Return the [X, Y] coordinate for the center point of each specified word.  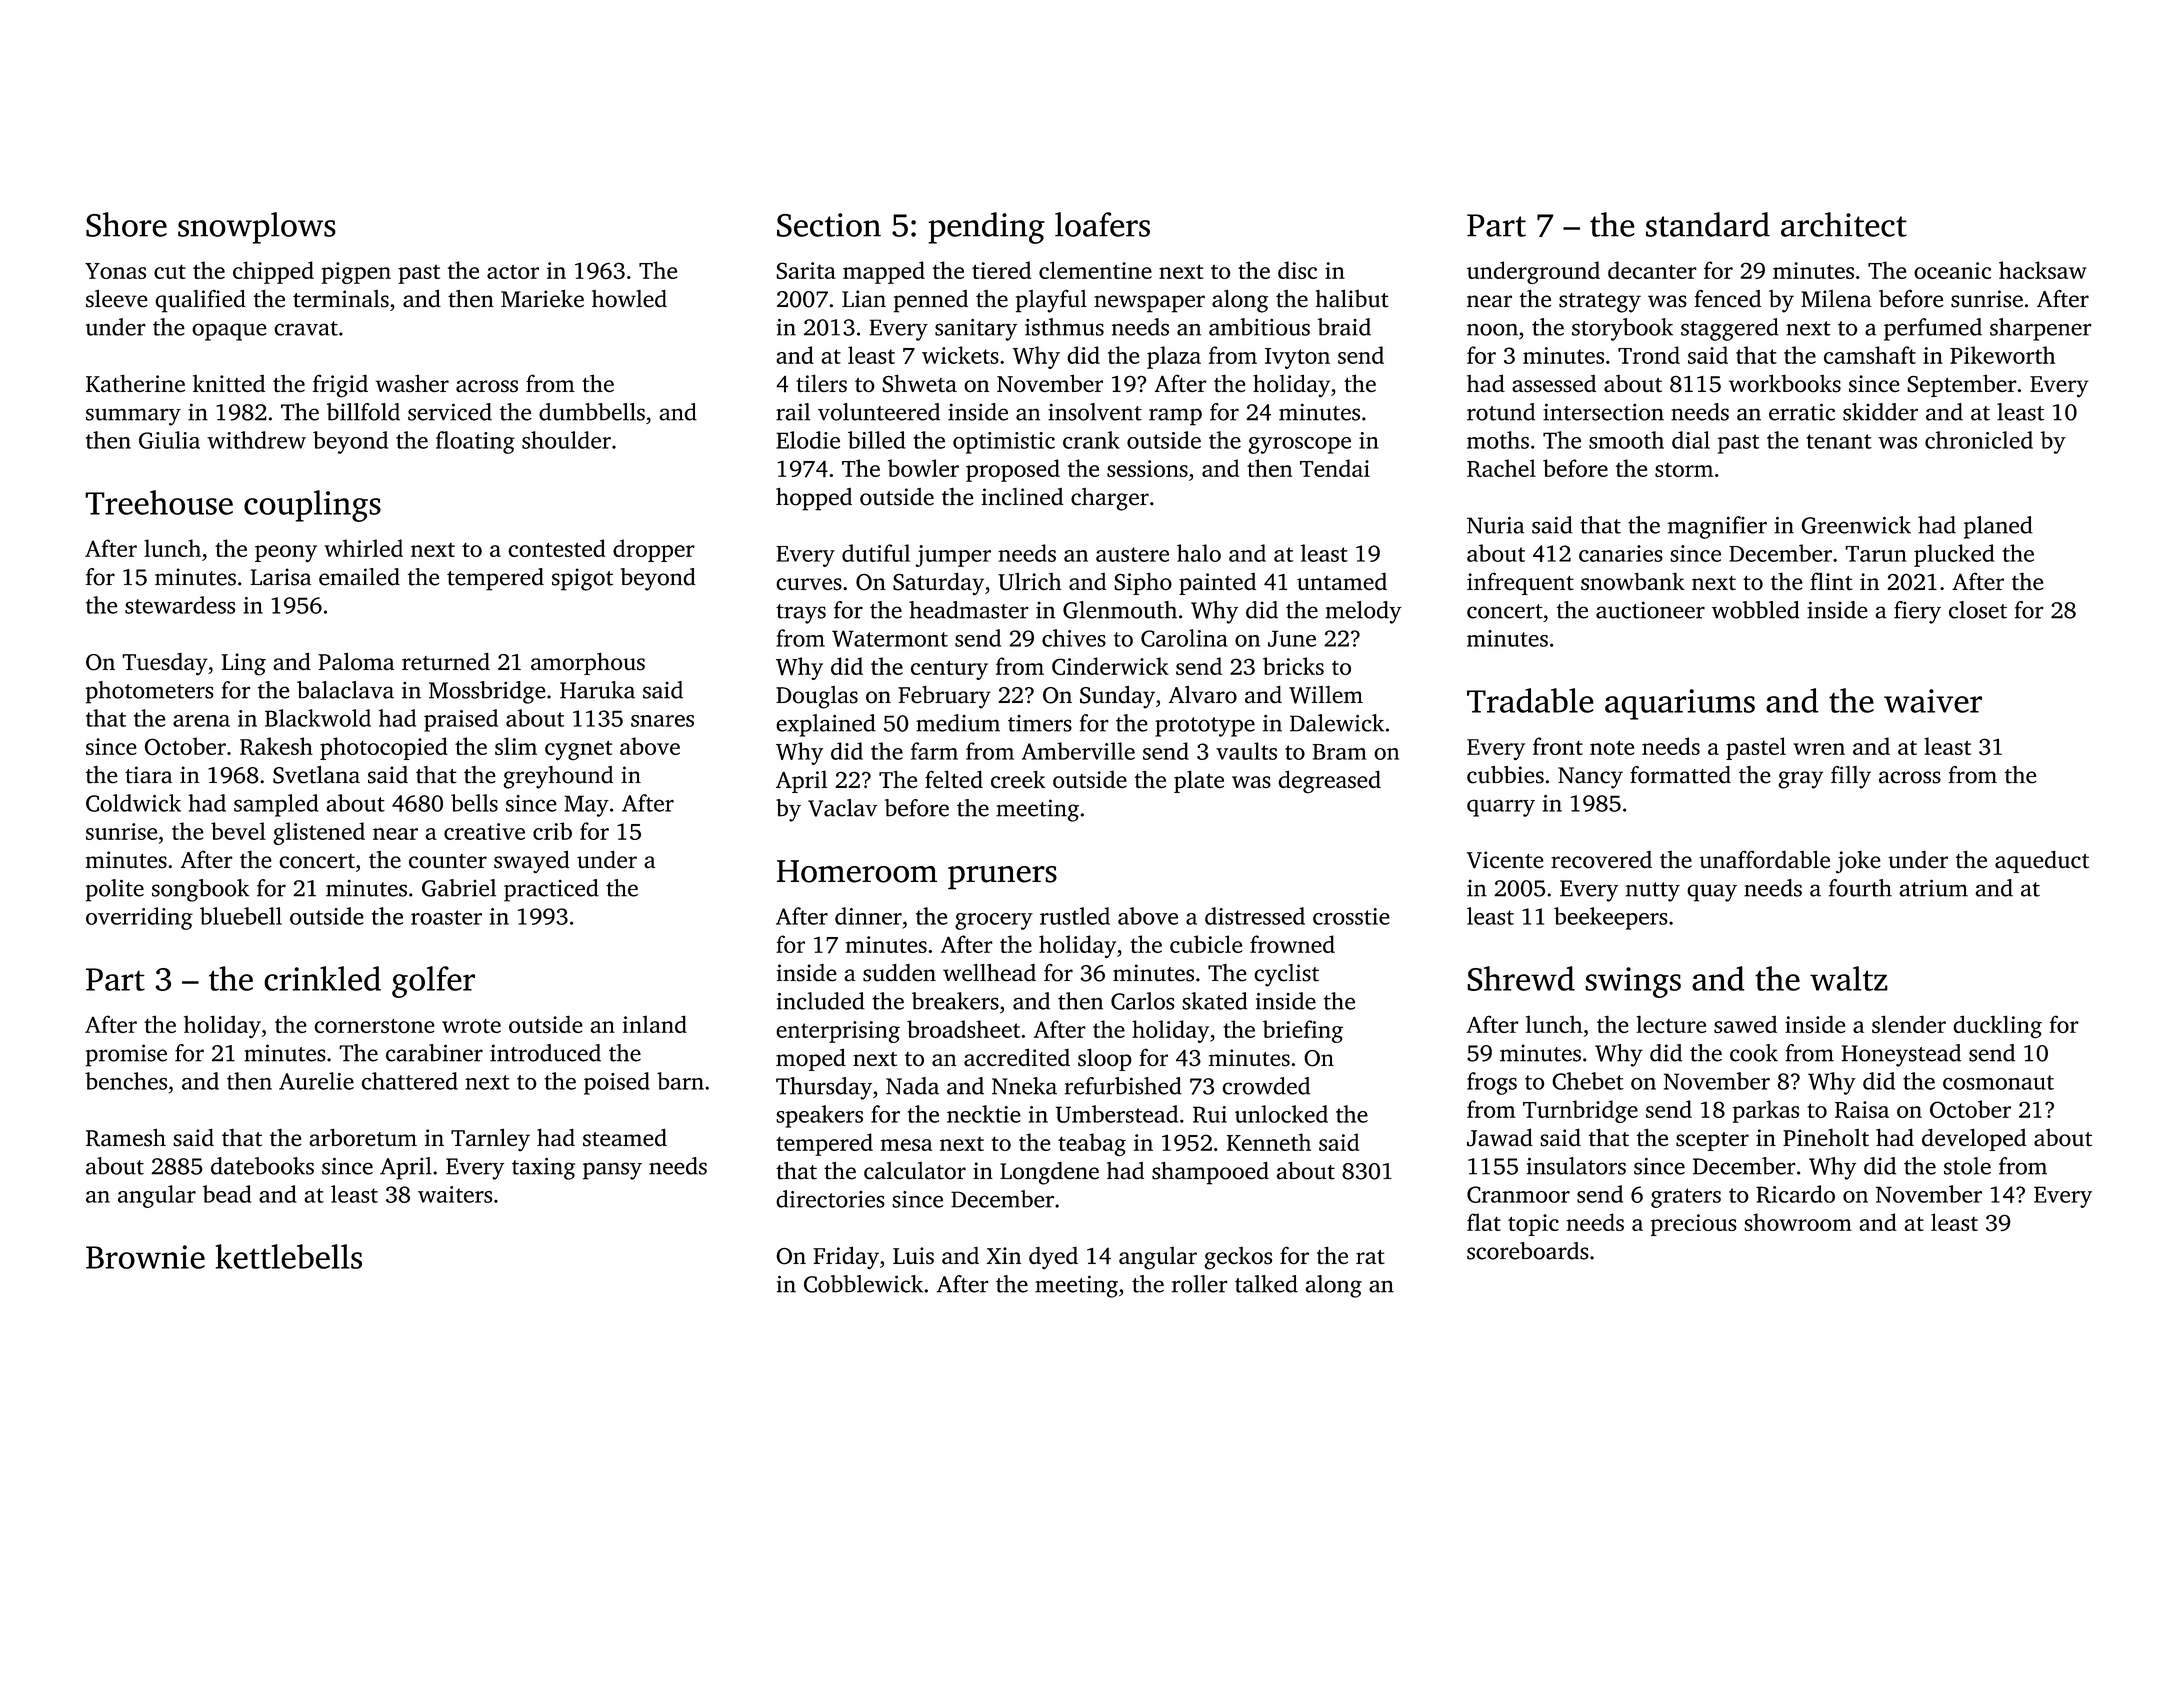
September [1962, 385]
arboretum [363, 1137]
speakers [819, 1116]
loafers [1102, 224]
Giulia [169, 440]
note [1612, 747]
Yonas [115, 271]
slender [1909, 1024]
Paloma [356, 661]
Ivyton [1297, 358]
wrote [471, 1026]
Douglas [817, 697]
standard [1708, 224]
